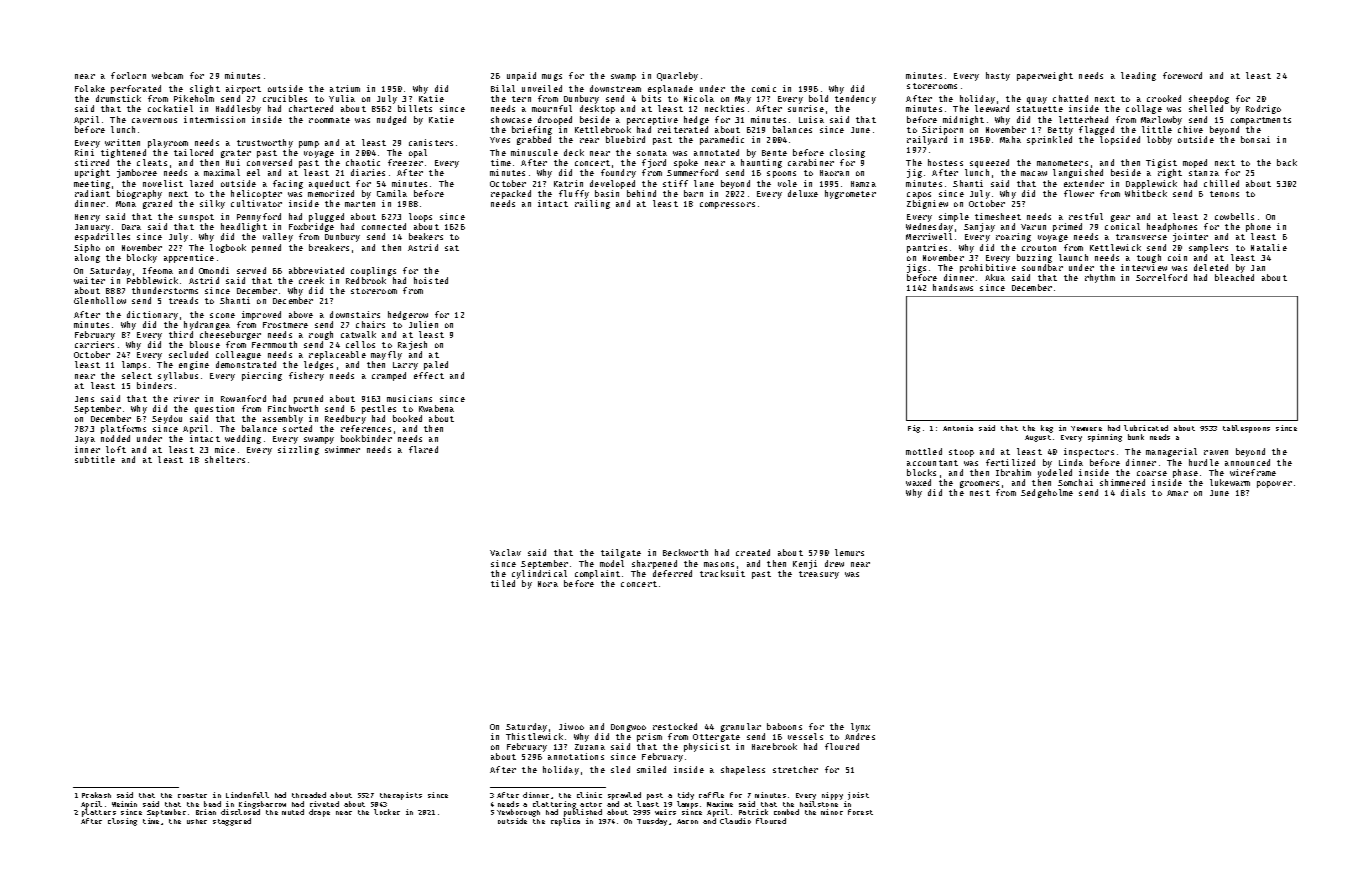 This image has height=887, width=1372. What do you see at coordinates (1234, 277) in the image?
I see `bleached` at bounding box center [1234, 277].
